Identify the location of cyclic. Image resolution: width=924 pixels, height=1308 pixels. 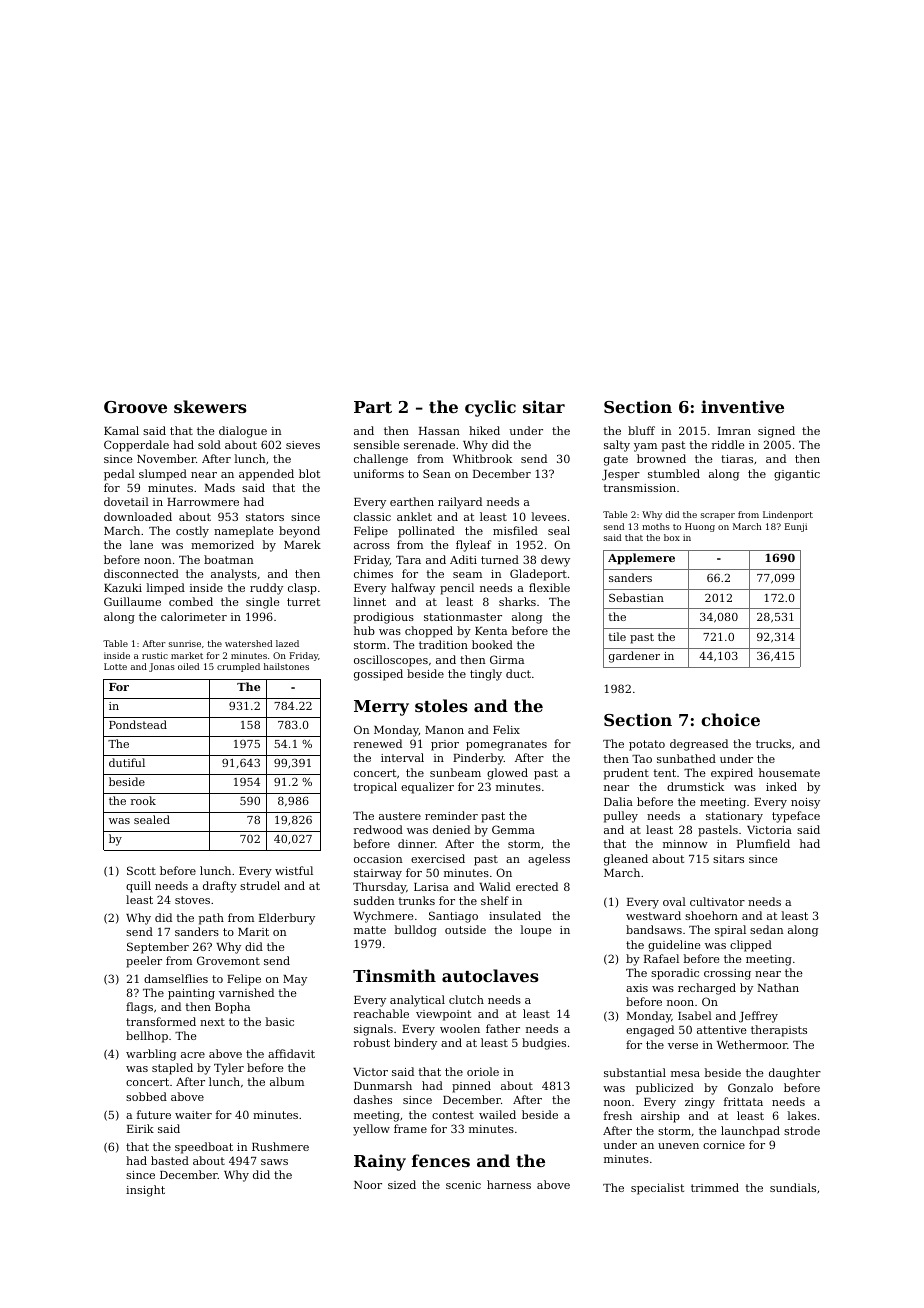
(490, 408).
